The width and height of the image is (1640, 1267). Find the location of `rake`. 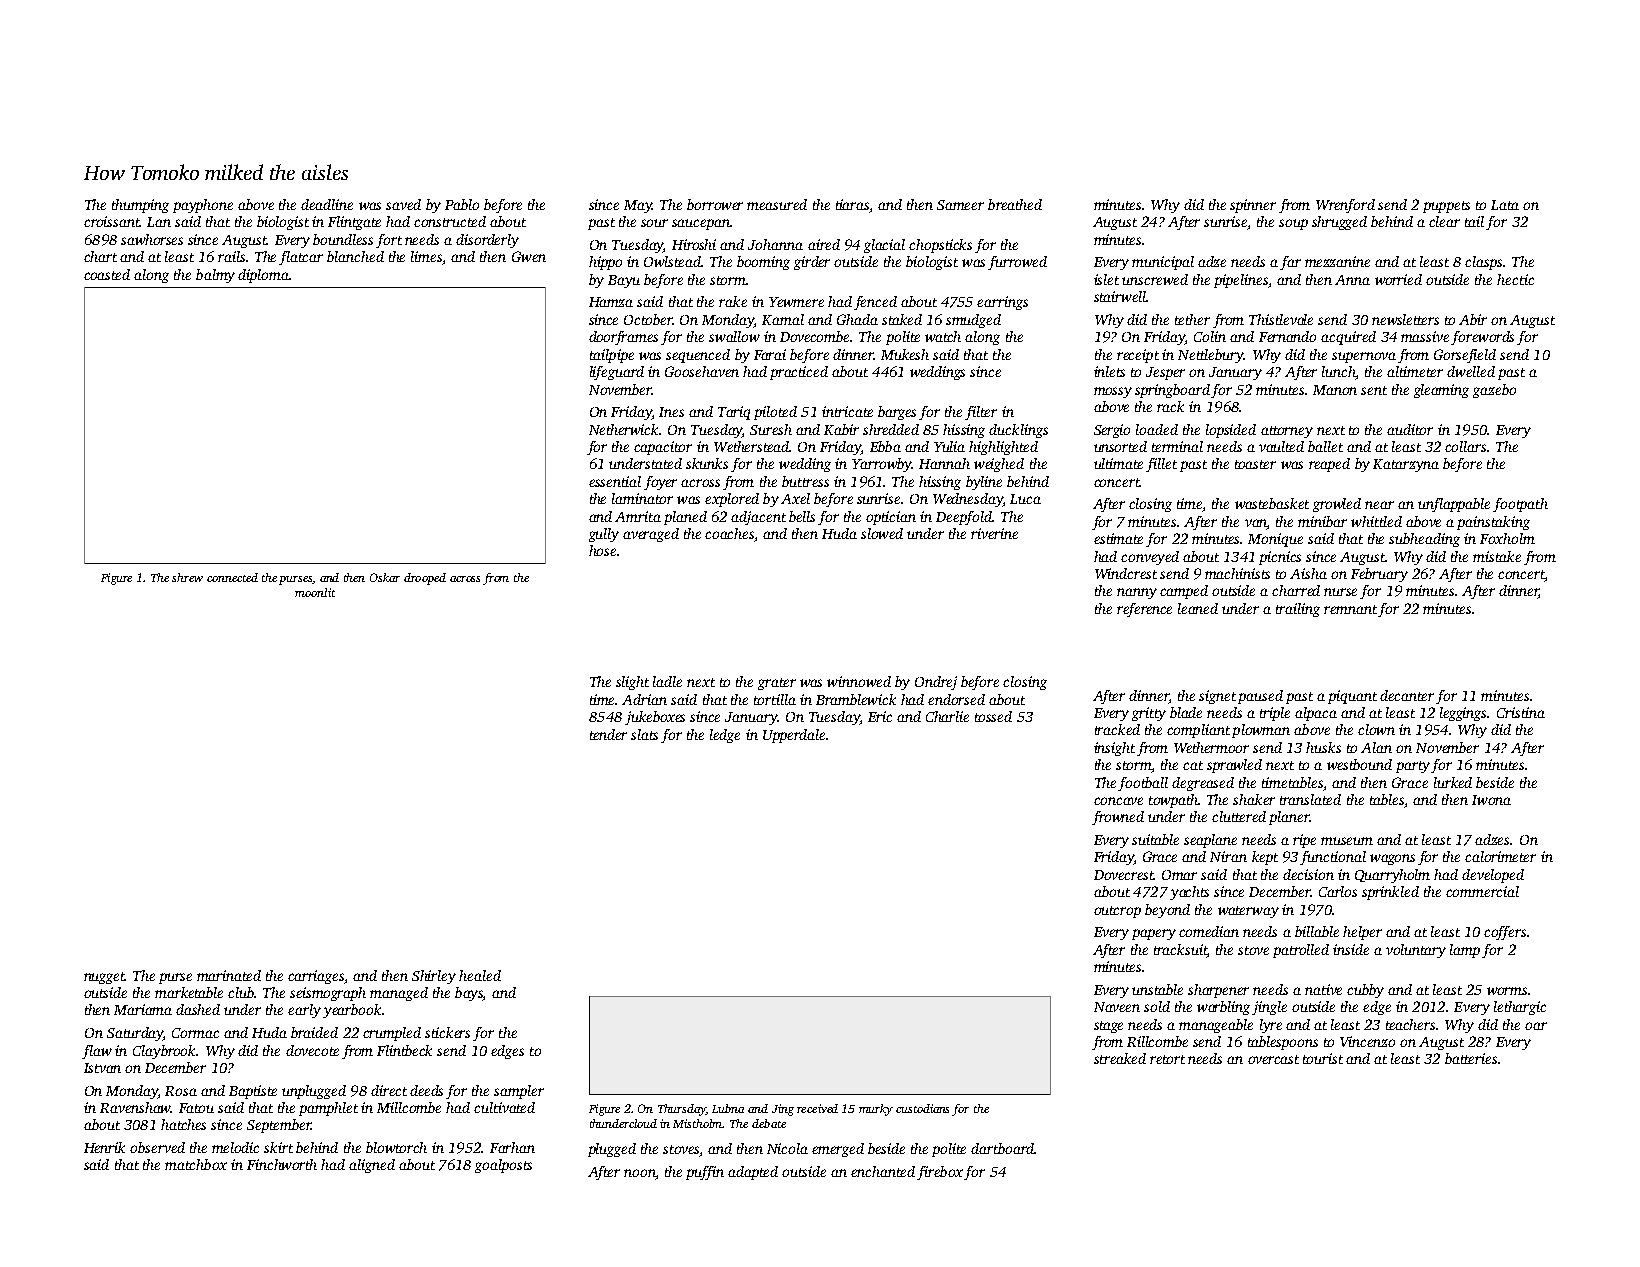

rake is located at coordinates (733, 301).
